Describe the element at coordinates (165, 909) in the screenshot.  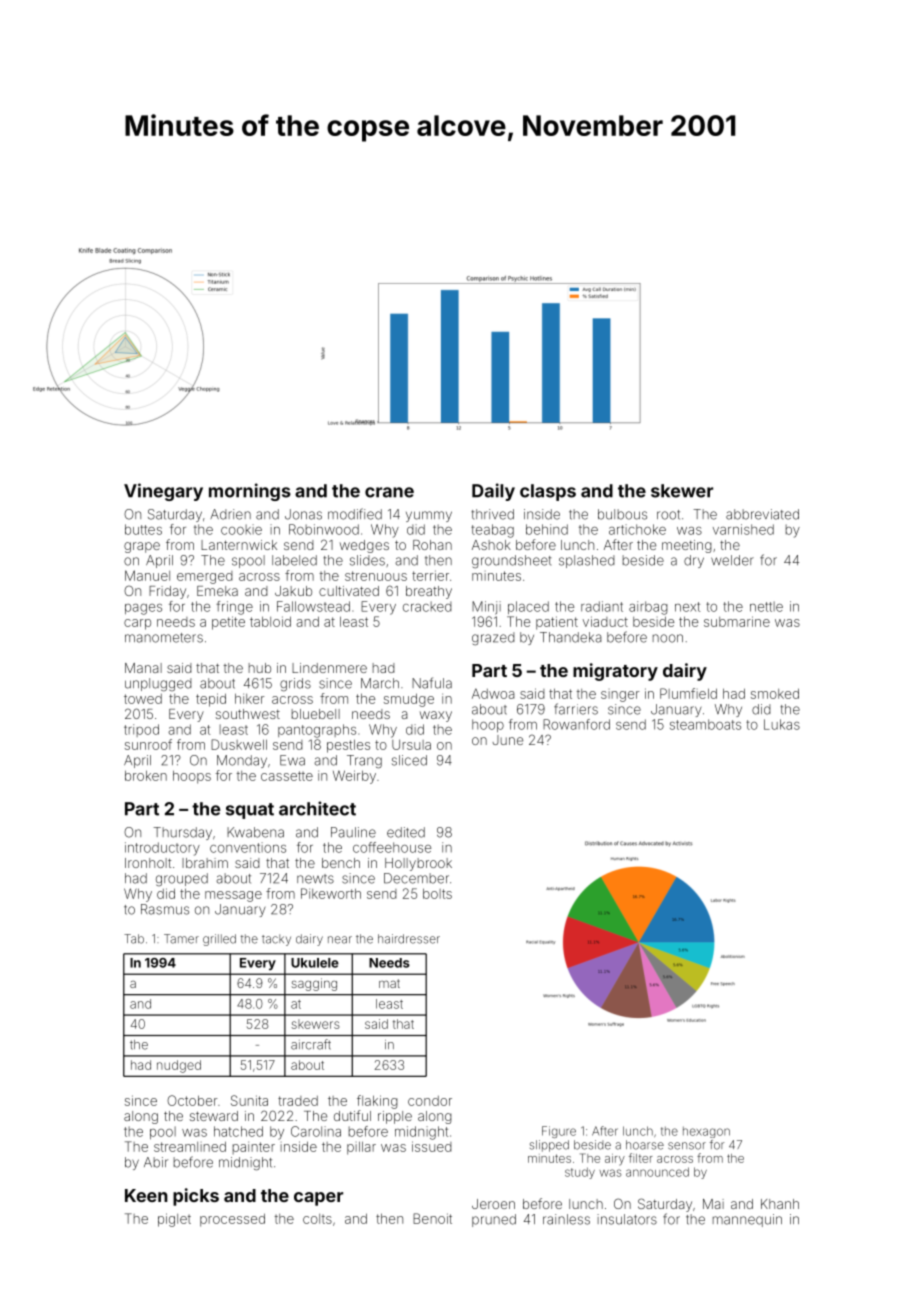
I see `Rasmus` at that location.
